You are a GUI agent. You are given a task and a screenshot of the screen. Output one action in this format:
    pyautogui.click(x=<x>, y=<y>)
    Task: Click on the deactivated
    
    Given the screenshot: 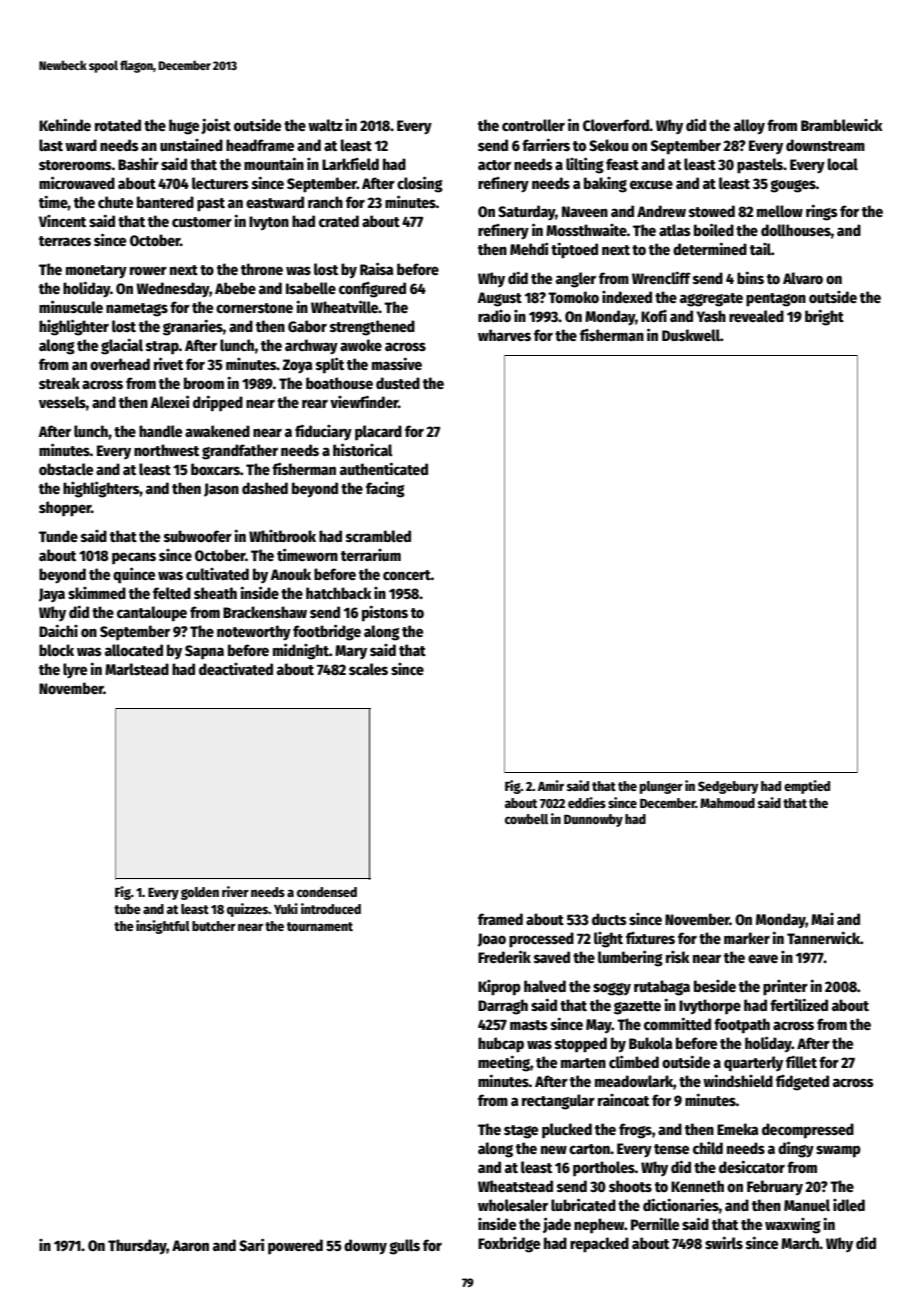 What is the action you would take?
    pyautogui.click(x=236, y=669)
